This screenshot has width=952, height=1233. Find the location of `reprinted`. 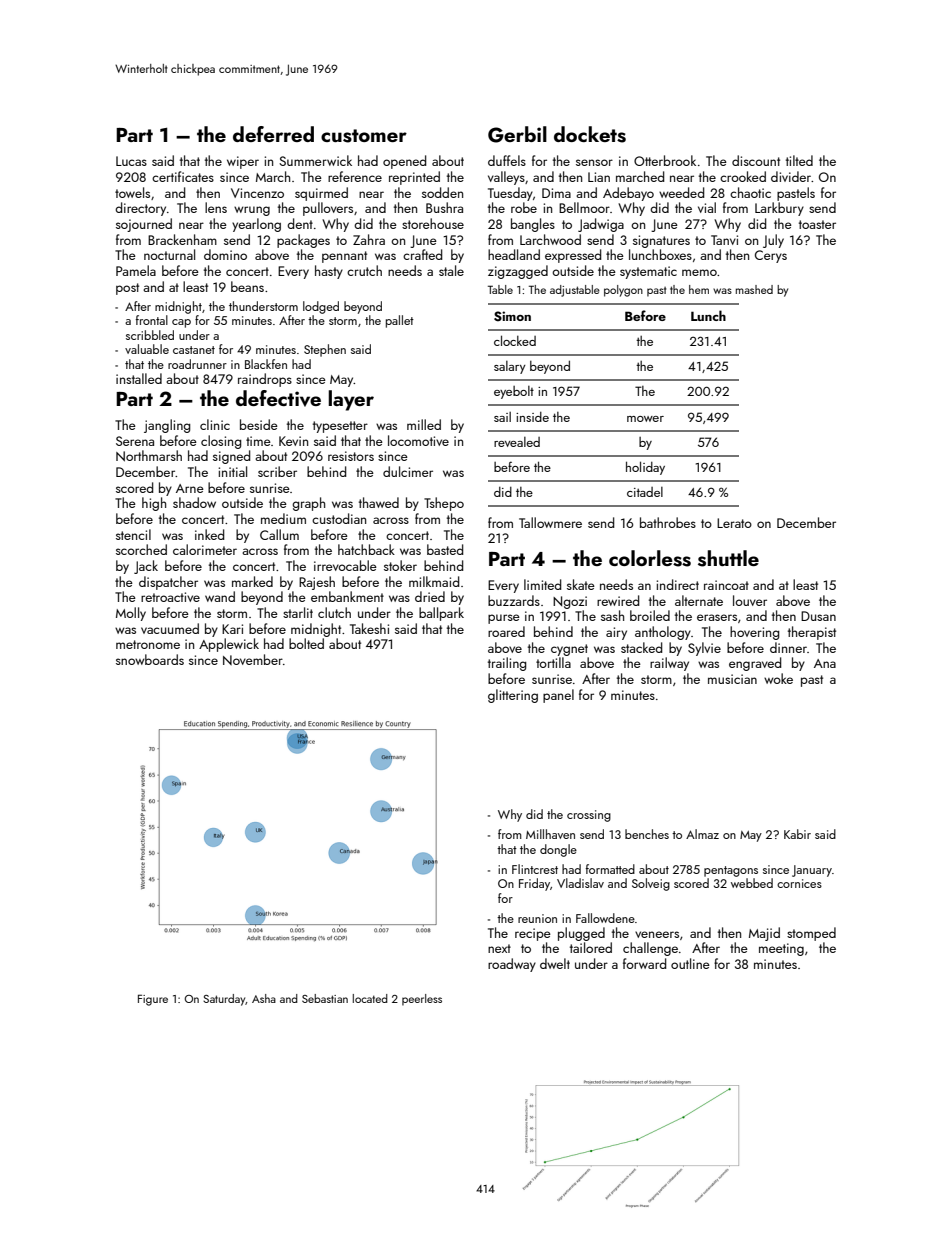

reprinted is located at coordinates (414, 178).
